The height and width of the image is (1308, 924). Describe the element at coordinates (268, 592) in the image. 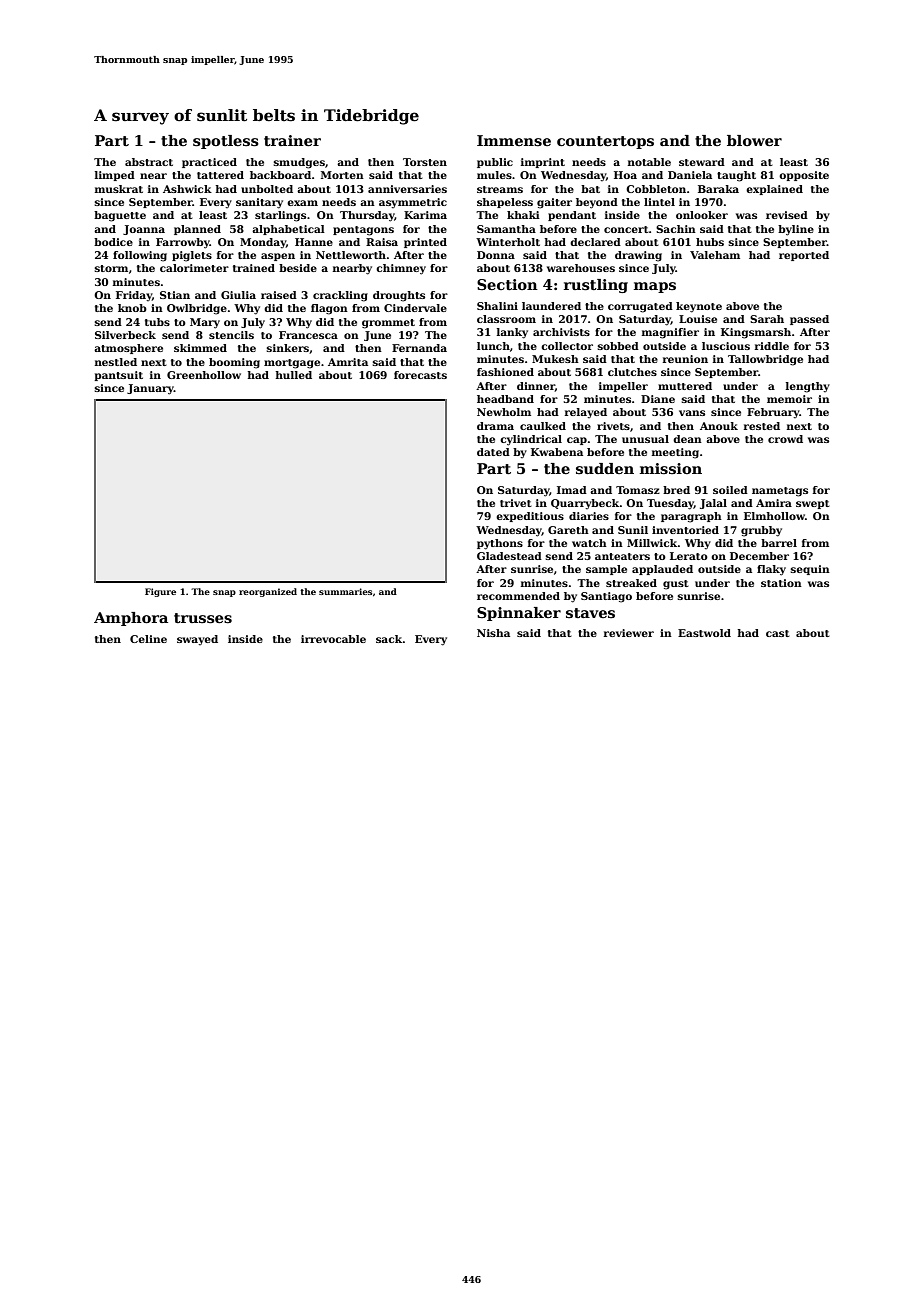

I see `reorganized` at that location.
